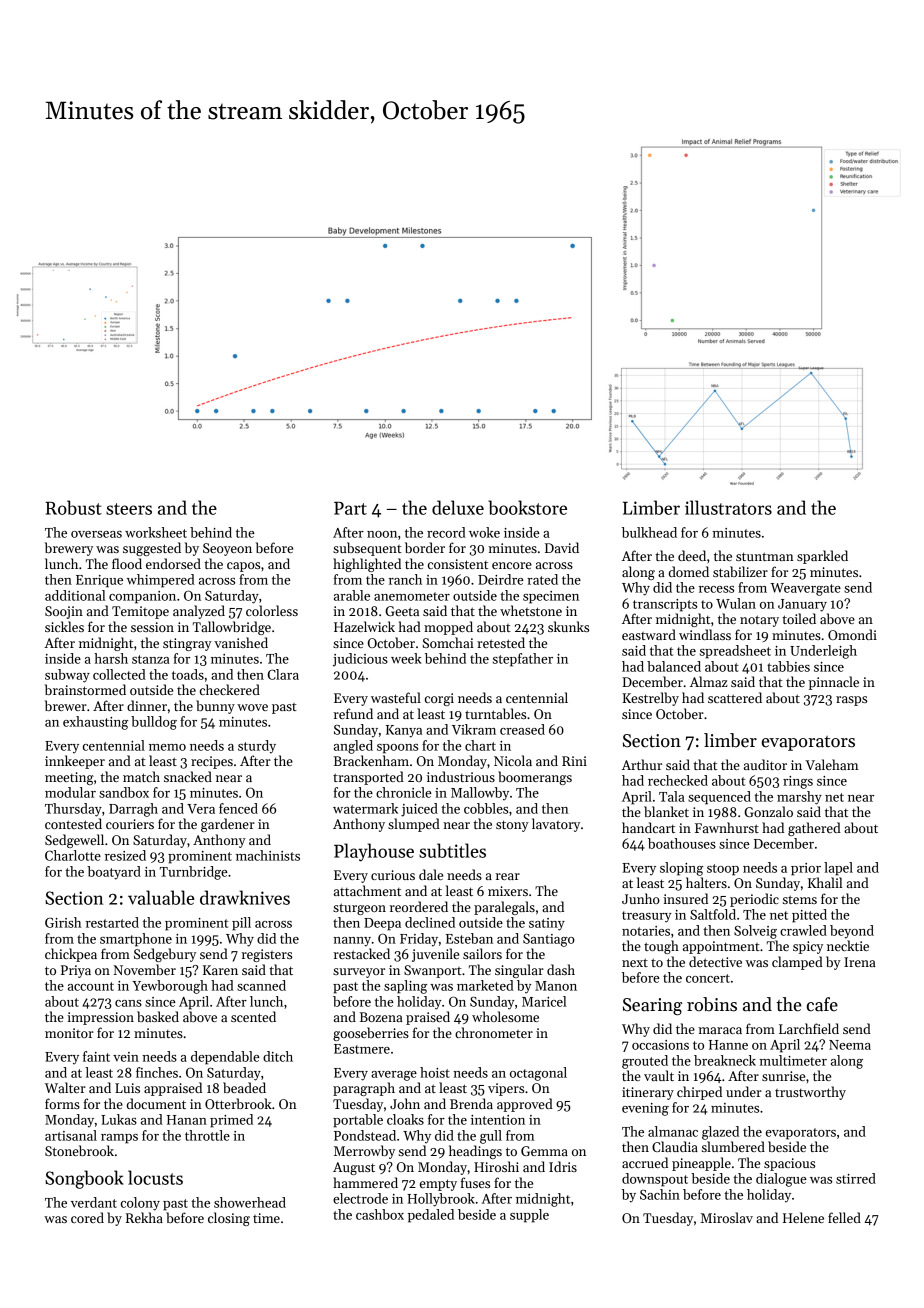  I want to click on flood, so click(127, 563).
